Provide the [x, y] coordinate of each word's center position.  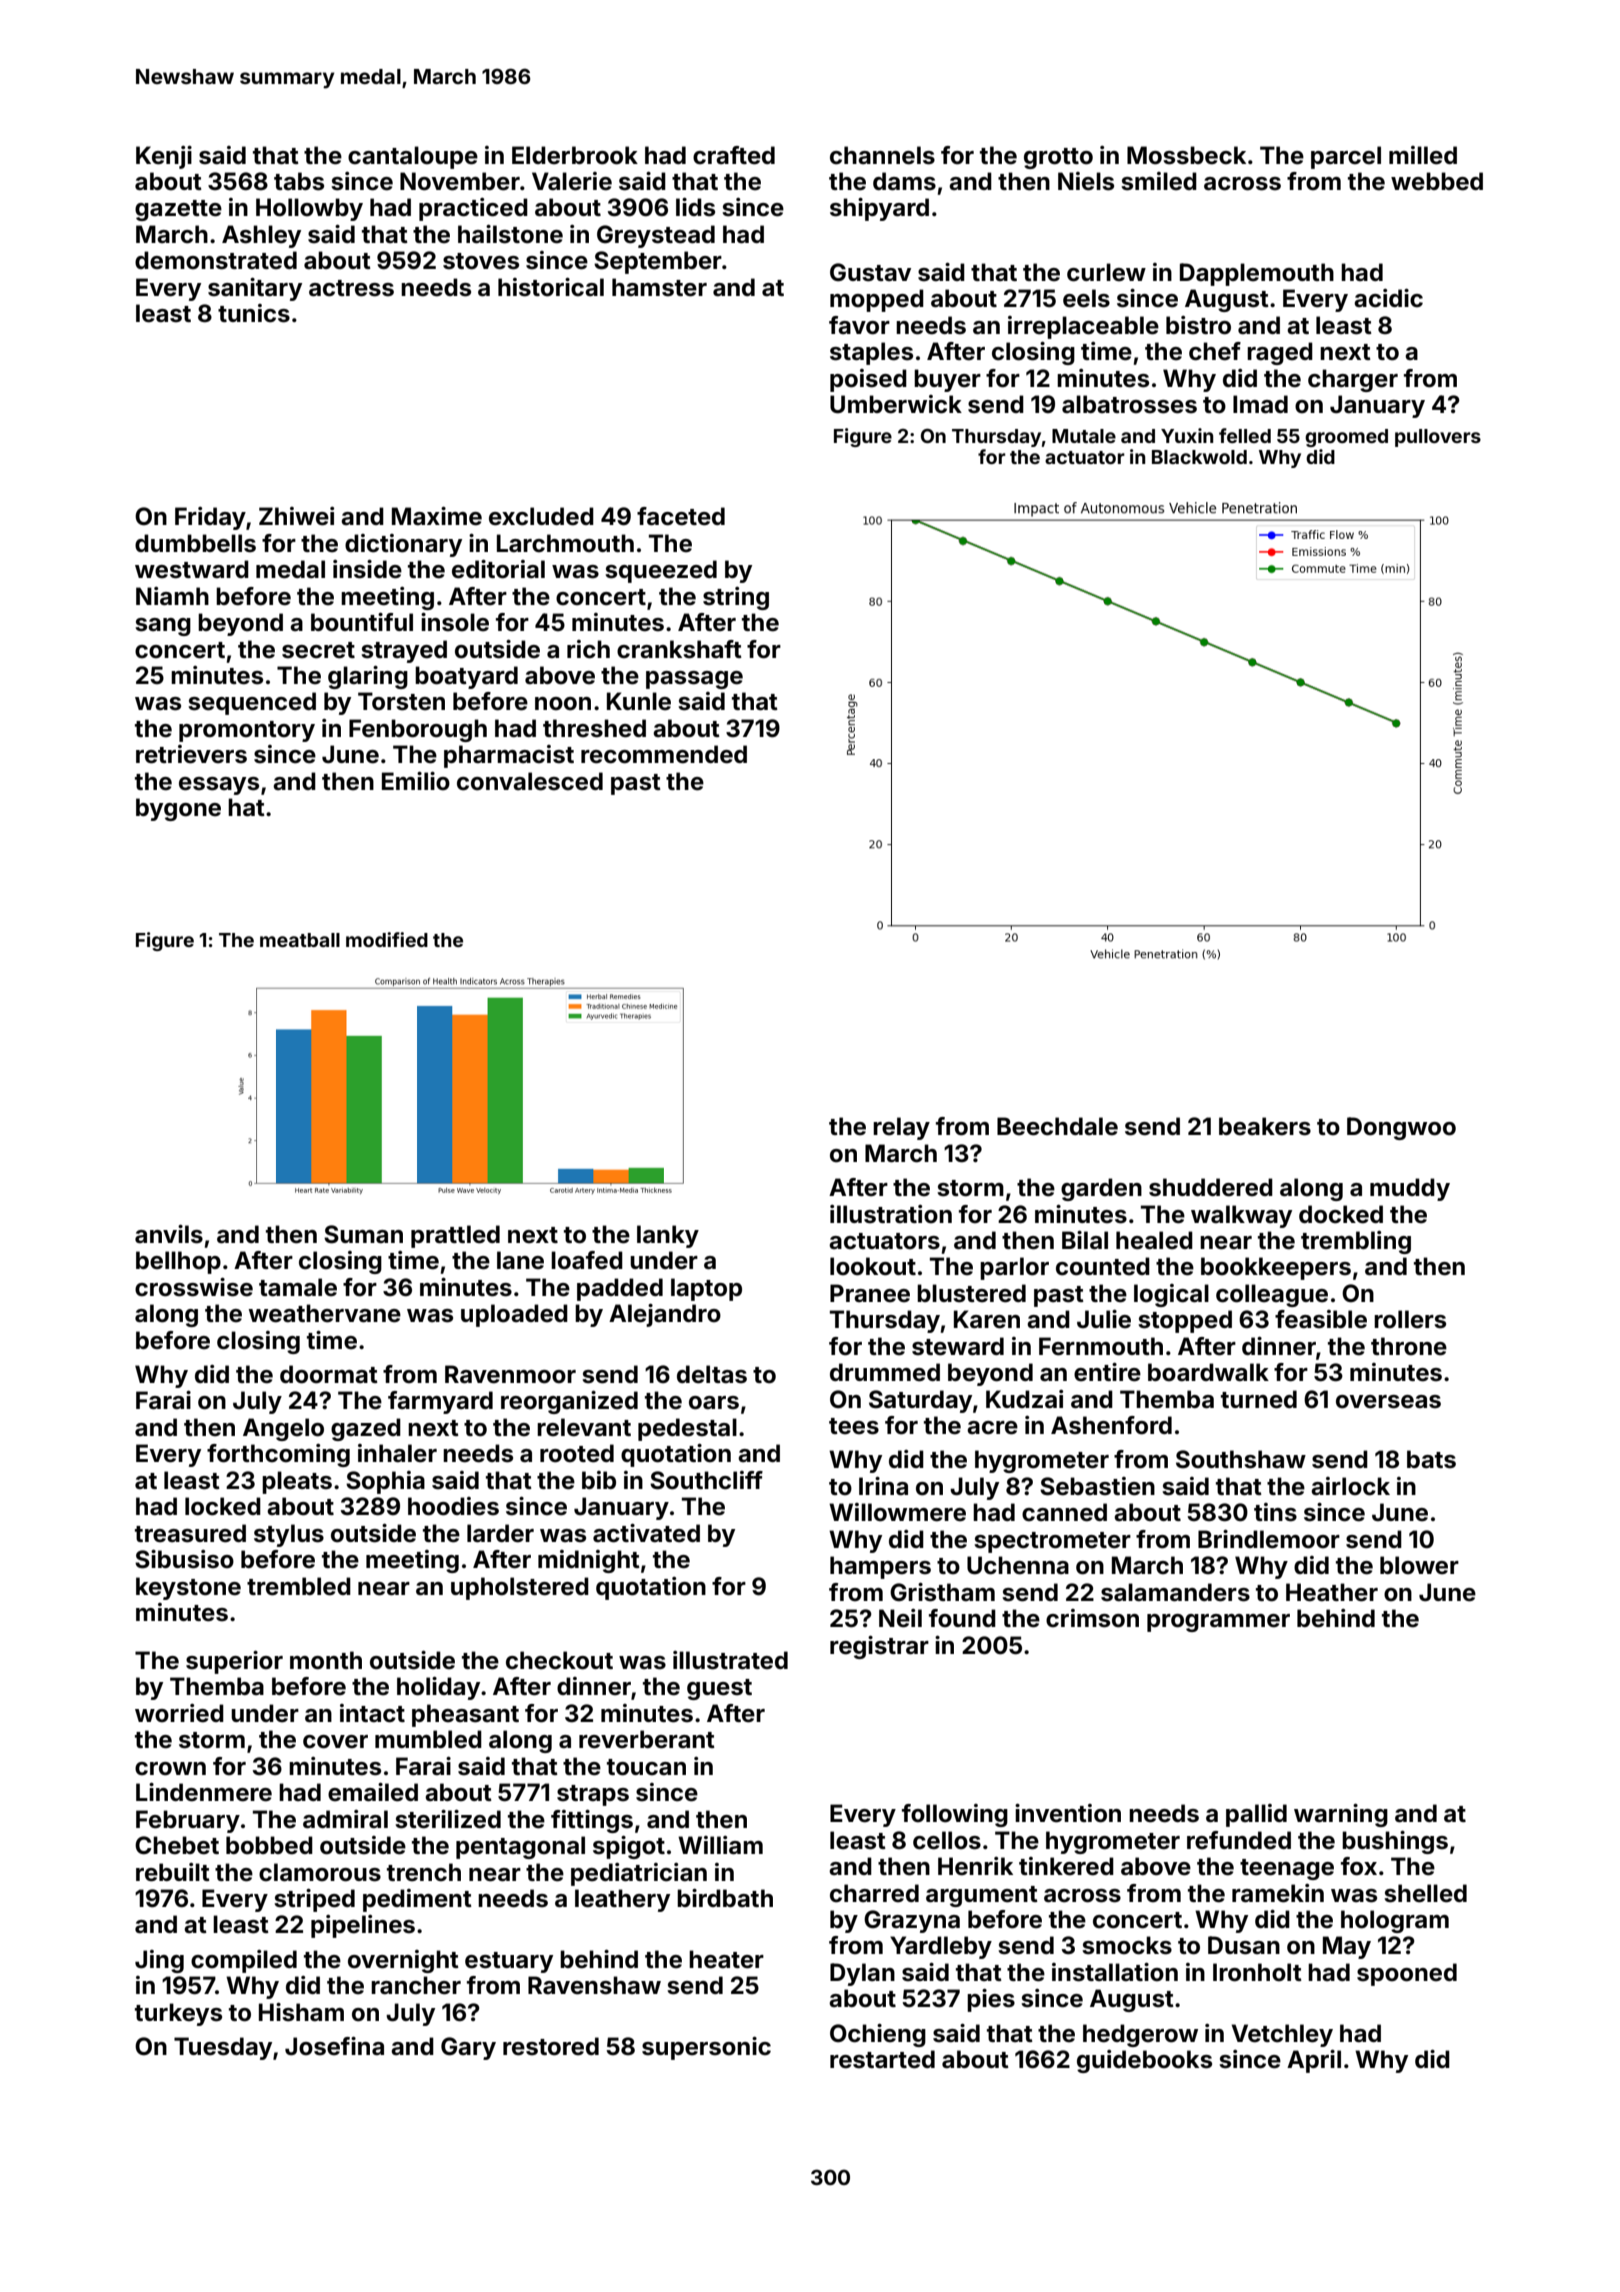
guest [719, 1689]
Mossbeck [1186, 155]
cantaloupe [413, 157]
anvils [169, 1234]
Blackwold [1199, 457]
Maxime [437, 516]
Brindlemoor [1269, 1539]
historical [551, 287]
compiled [244, 1961]
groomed [1346, 438]
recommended [664, 754]
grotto [1058, 158]
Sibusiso [184, 1559]
